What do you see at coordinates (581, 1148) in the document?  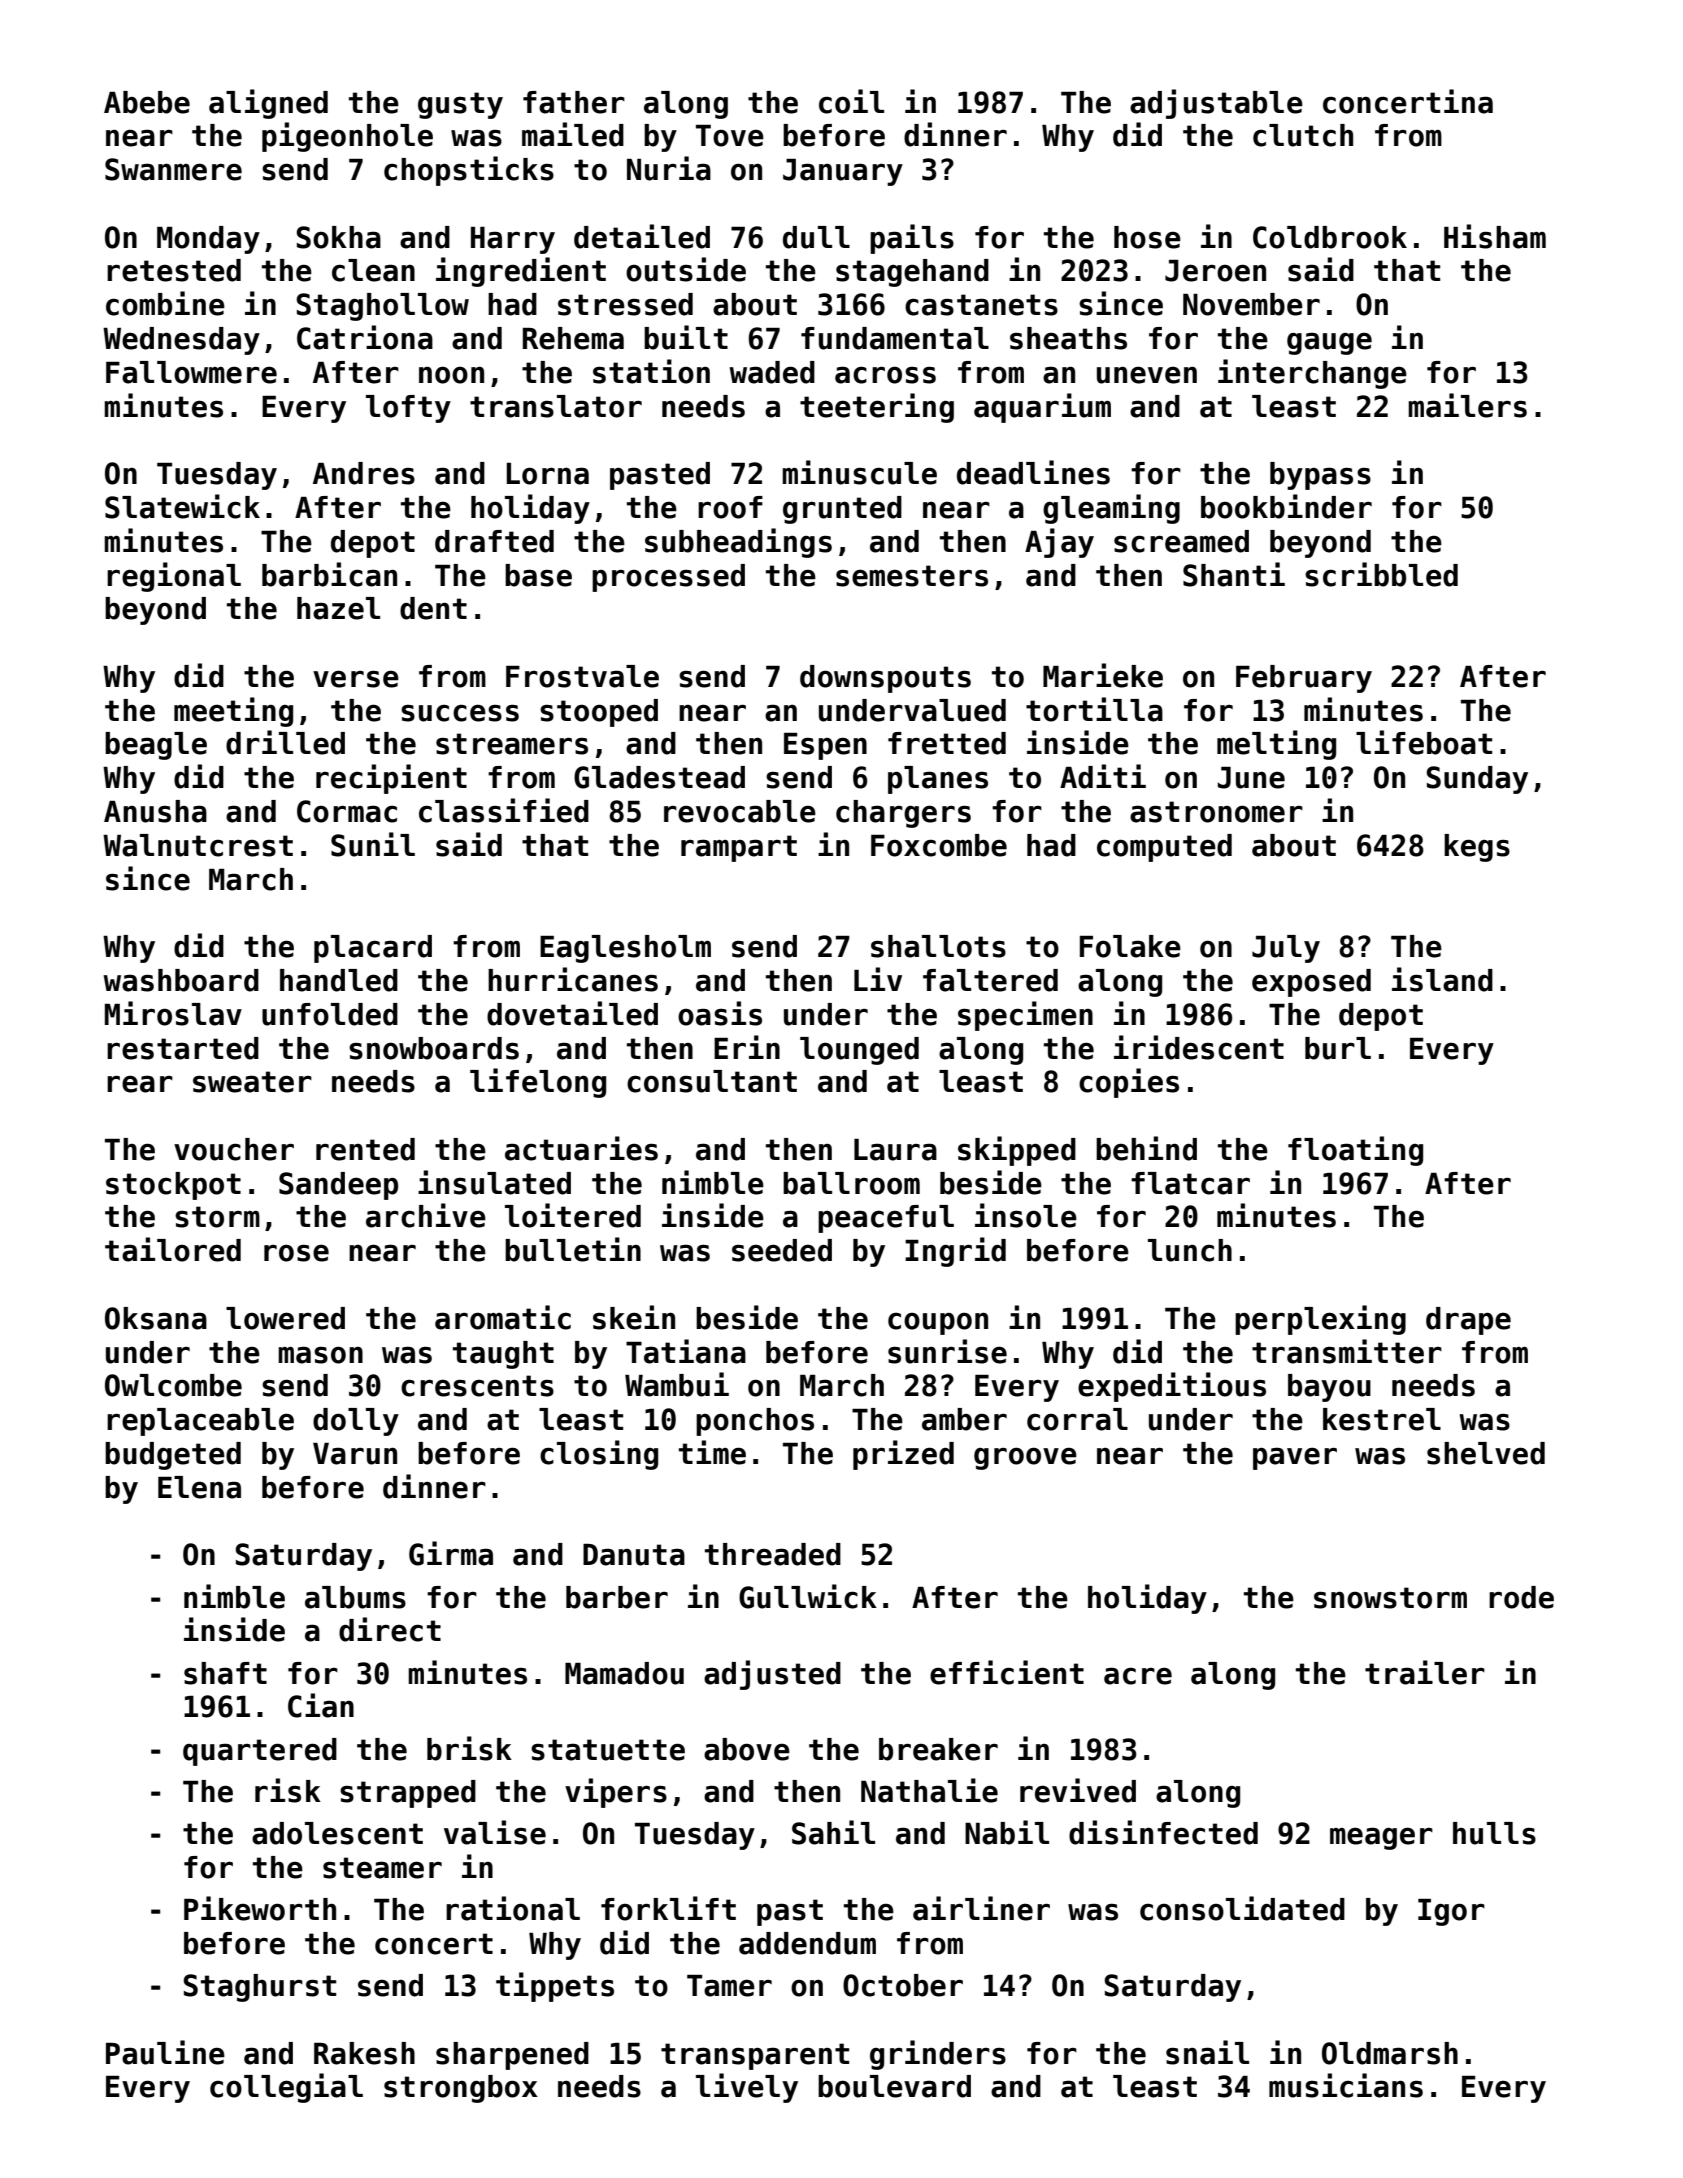 I see `actuaries` at bounding box center [581, 1148].
